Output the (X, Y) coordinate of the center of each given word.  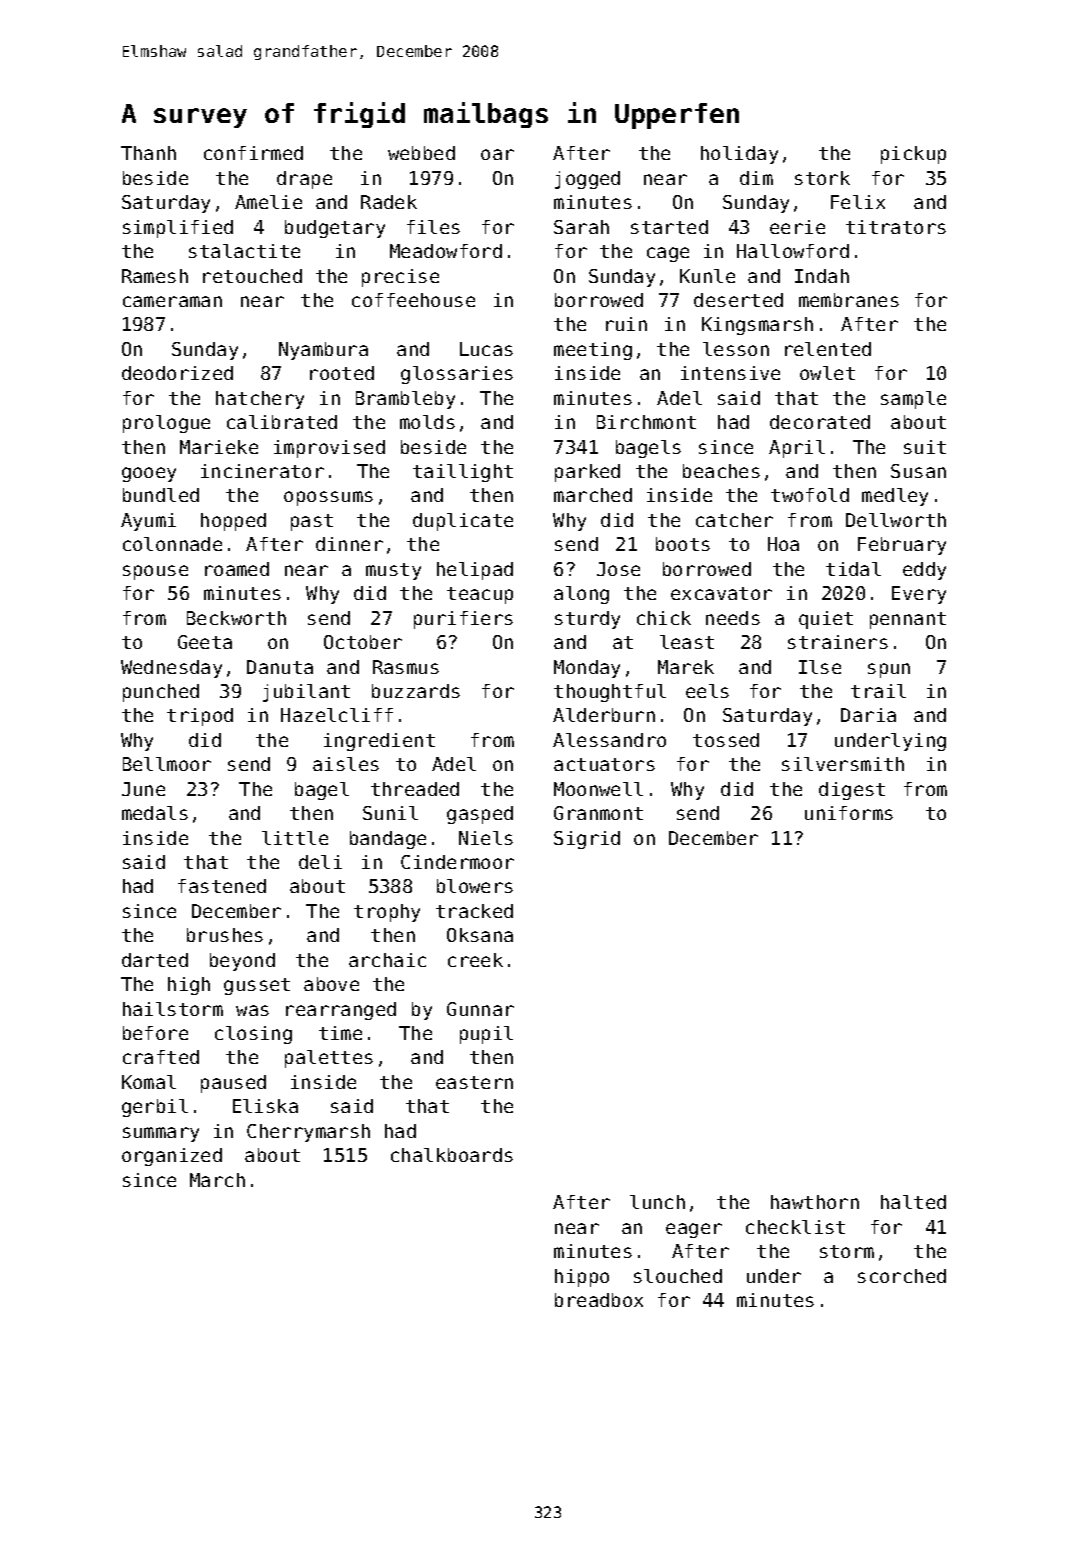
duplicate (463, 522)
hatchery (260, 400)
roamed (237, 569)
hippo (582, 1278)
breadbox (599, 1300)
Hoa (783, 544)
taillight (463, 473)
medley (895, 497)
